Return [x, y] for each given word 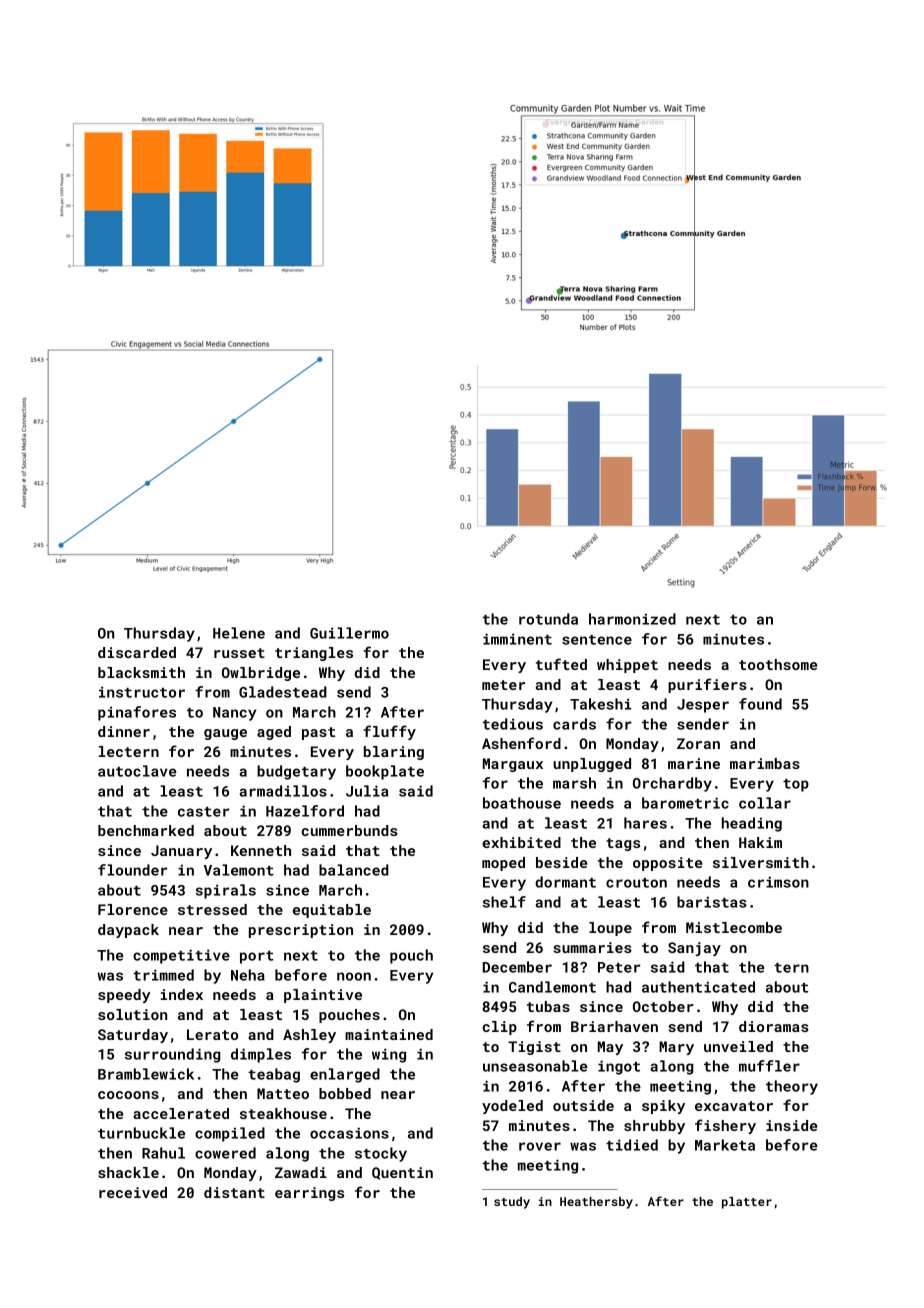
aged [274, 733]
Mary [676, 1048]
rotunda [548, 619]
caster [203, 812]
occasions [349, 1133]
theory [792, 1087]
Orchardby [672, 784]
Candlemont [552, 987]
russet [239, 653]
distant [234, 1192]
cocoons [128, 1095]
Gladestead [283, 692]
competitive [181, 956]
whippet [627, 666]
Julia [367, 791]
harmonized [632, 619]
